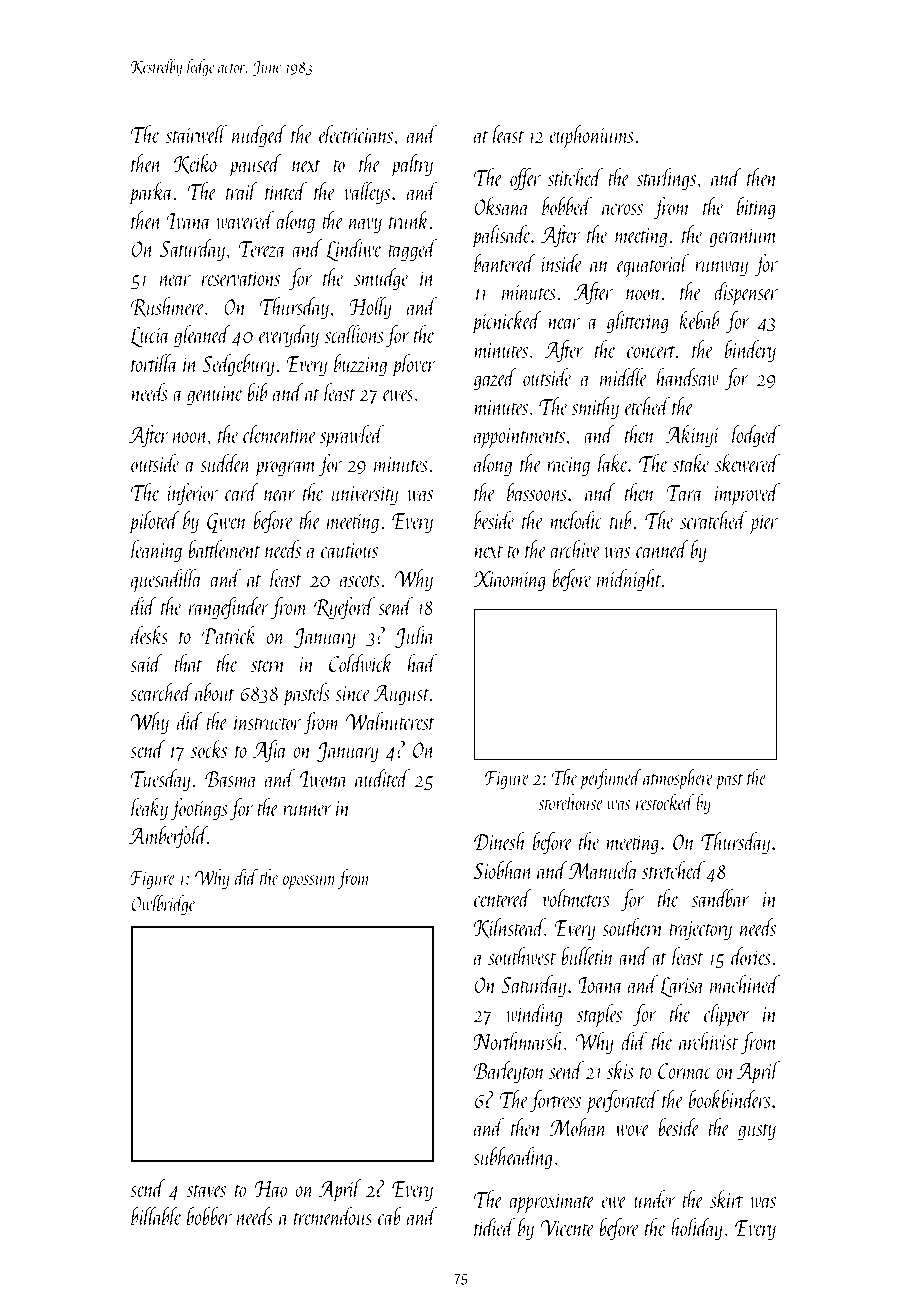  Describe the element at coordinates (361, 663) in the page. I see `Coldwick` at that location.
